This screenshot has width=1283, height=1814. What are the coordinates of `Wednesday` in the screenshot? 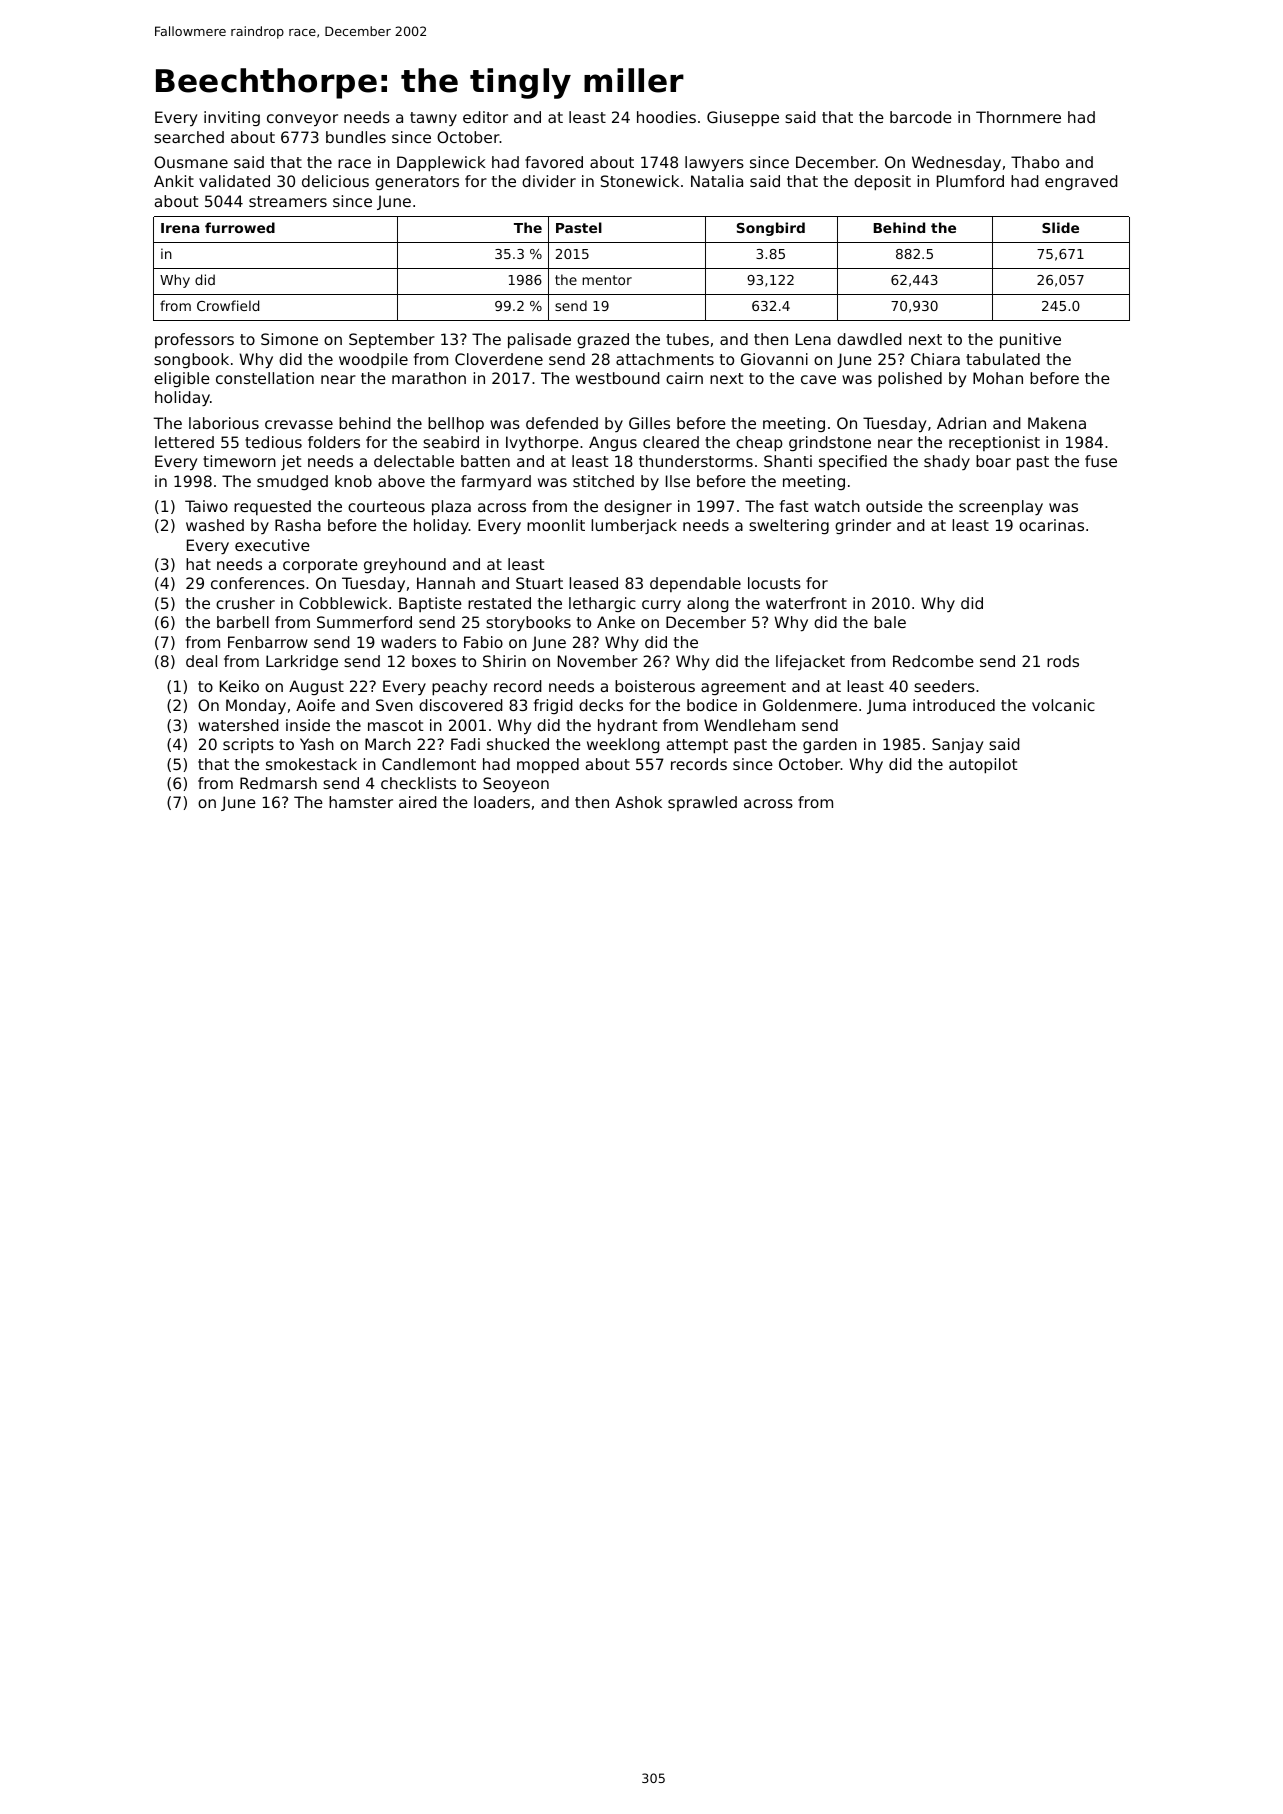 It's located at (956, 163).
